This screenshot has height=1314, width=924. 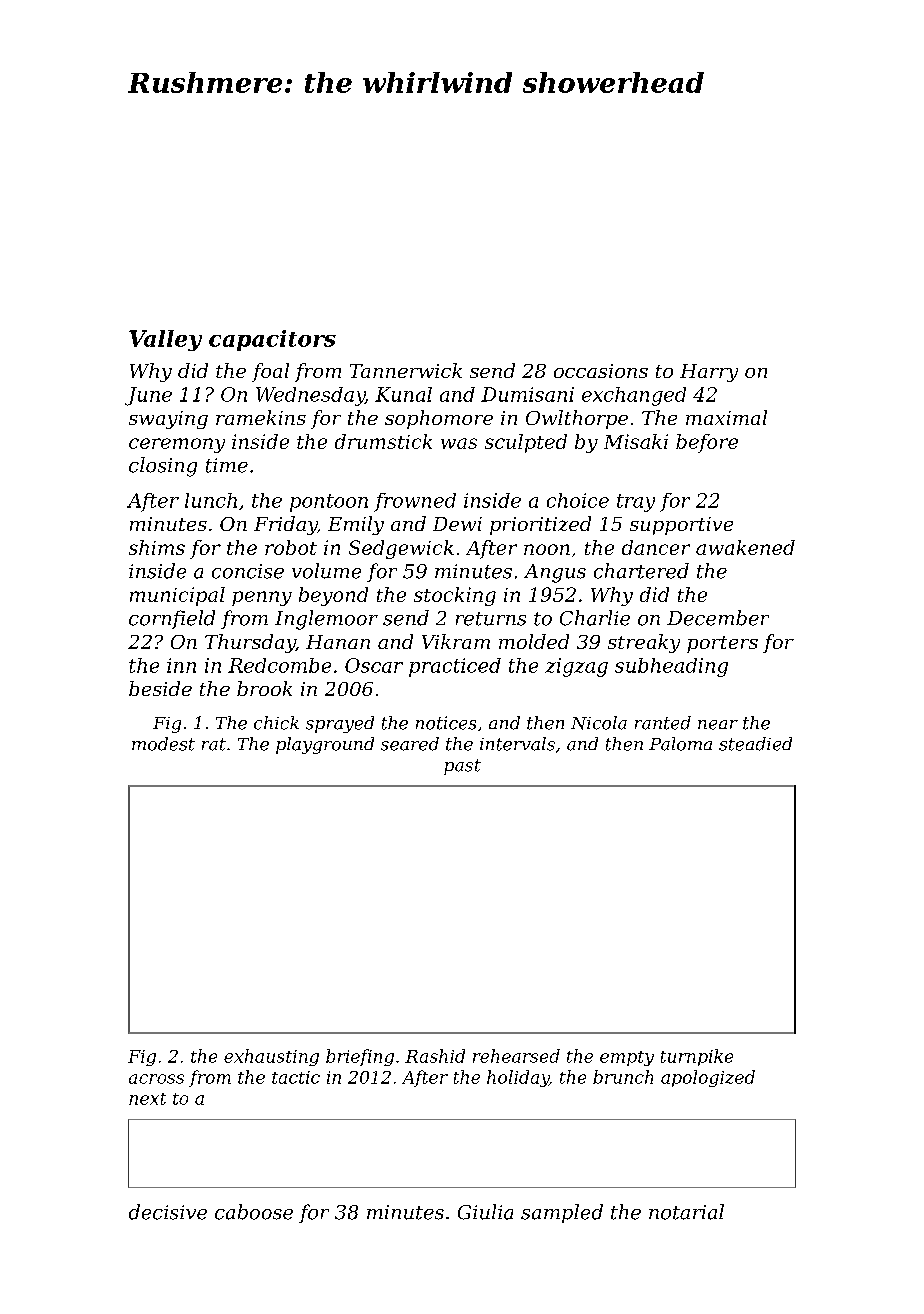 I want to click on intervals, so click(x=517, y=744).
